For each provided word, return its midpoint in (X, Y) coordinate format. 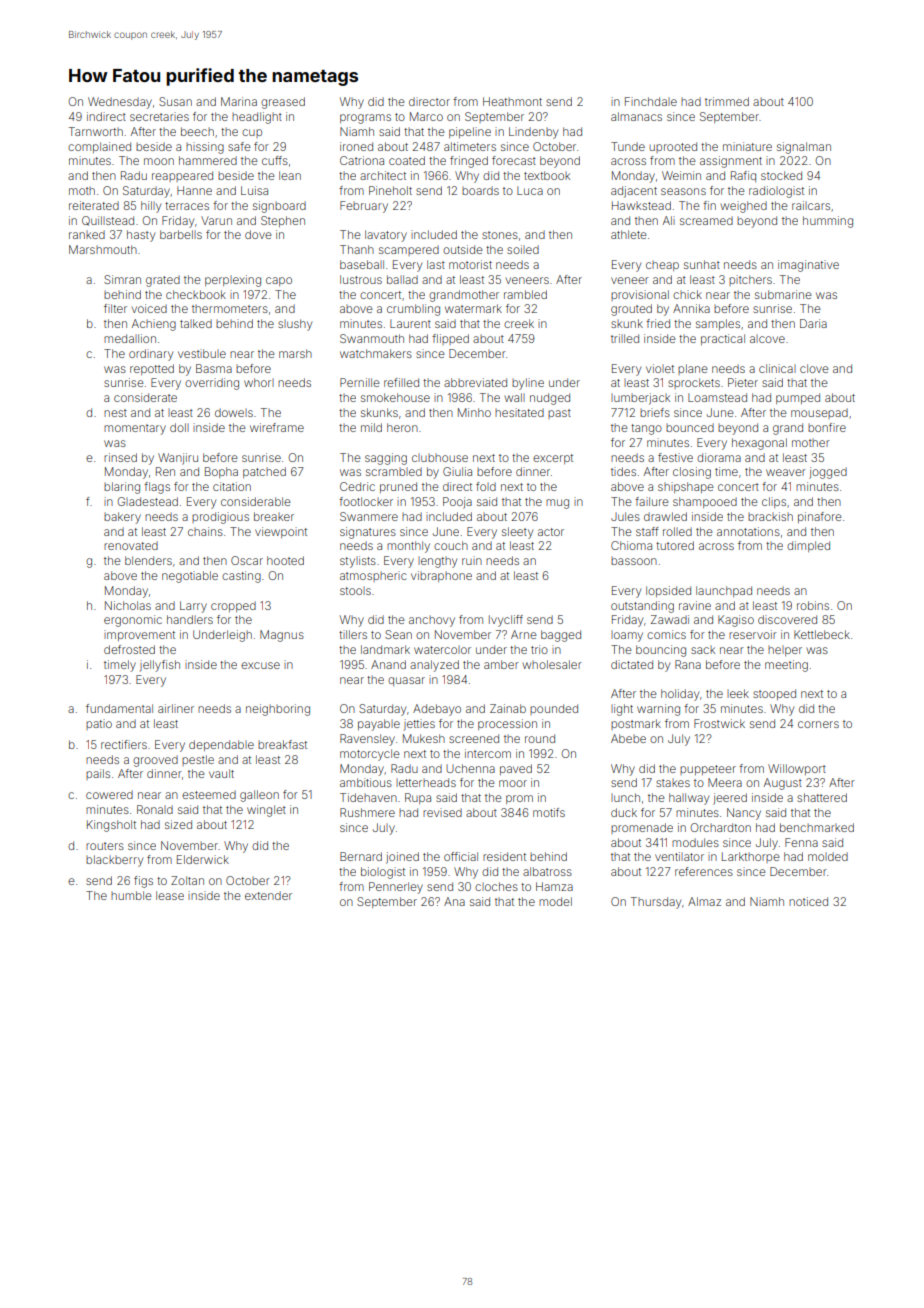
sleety (517, 533)
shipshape (686, 487)
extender (268, 895)
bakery (122, 518)
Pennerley (396, 888)
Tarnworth (96, 131)
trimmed (727, 101)
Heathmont (512, 101)
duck (624, 812)
